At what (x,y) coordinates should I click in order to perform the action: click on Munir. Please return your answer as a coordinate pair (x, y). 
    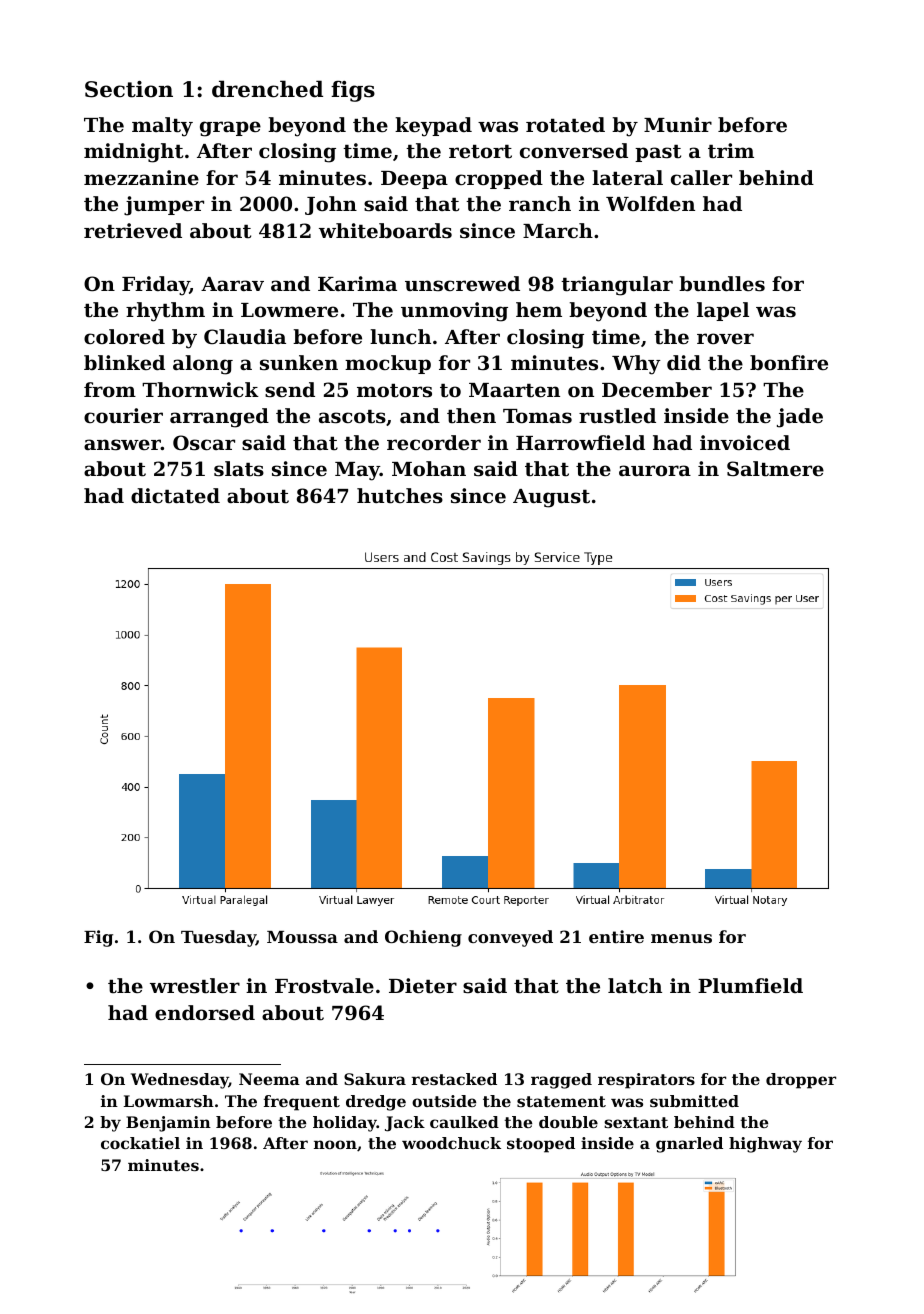
    Looking at the image, I should click on (678, 124).
